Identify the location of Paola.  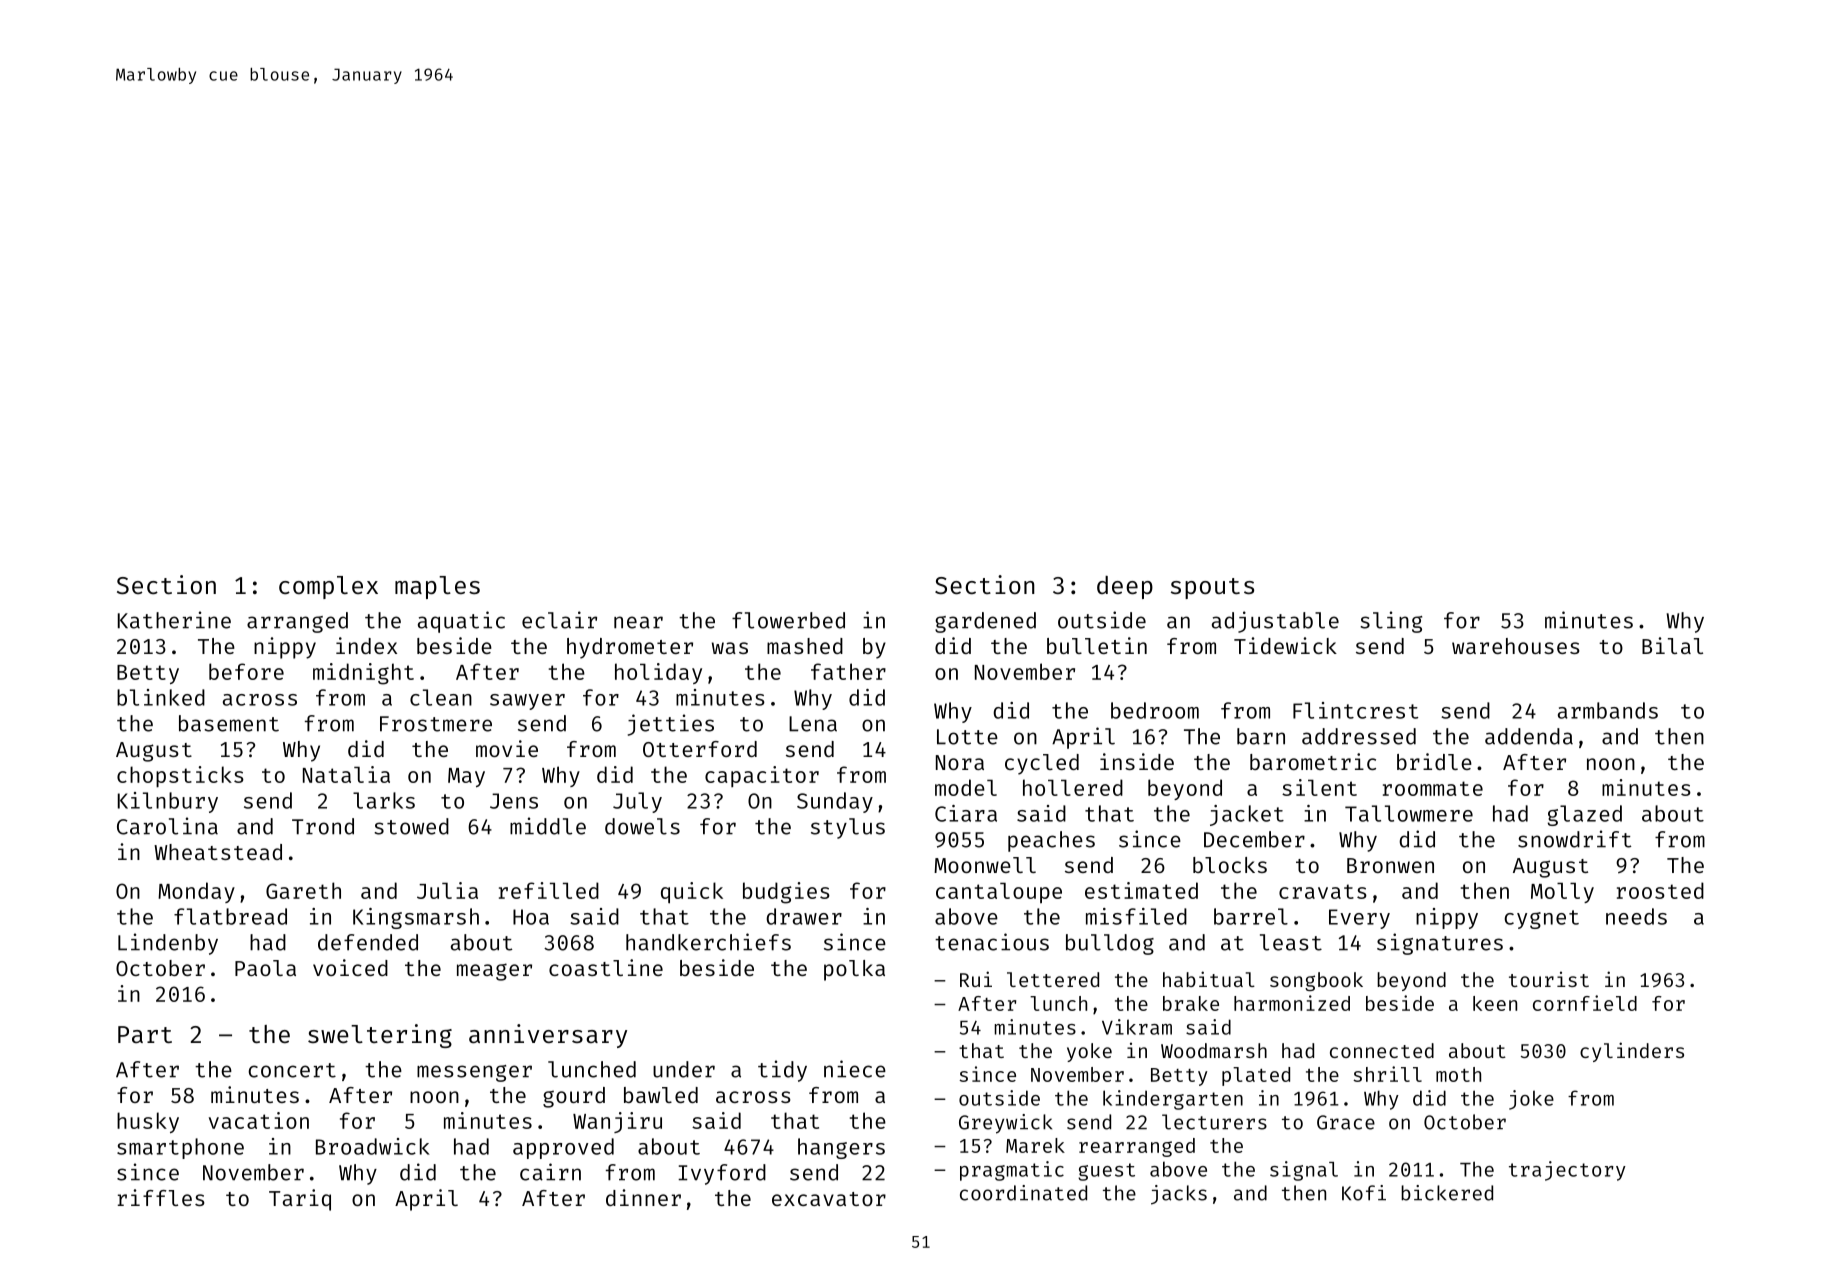
(265, 968).
